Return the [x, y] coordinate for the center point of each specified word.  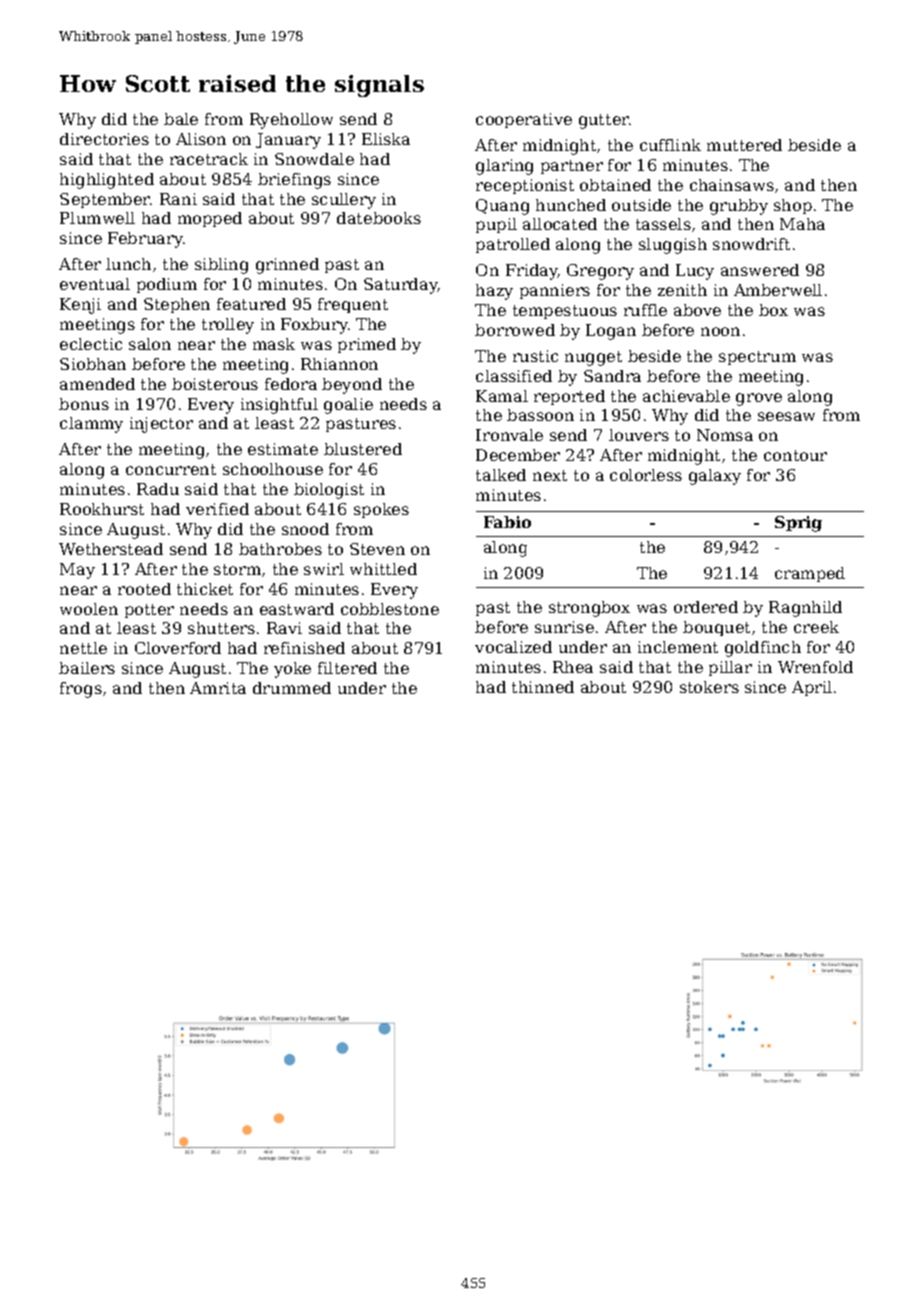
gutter [604, 121]
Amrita [218, 688]
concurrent [171, 469]
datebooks [379, 218]
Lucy [695, 272]
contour [795, 455]
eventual [95, 284]
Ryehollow [291, 121]
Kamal [502, 396]
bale [181, 119]
